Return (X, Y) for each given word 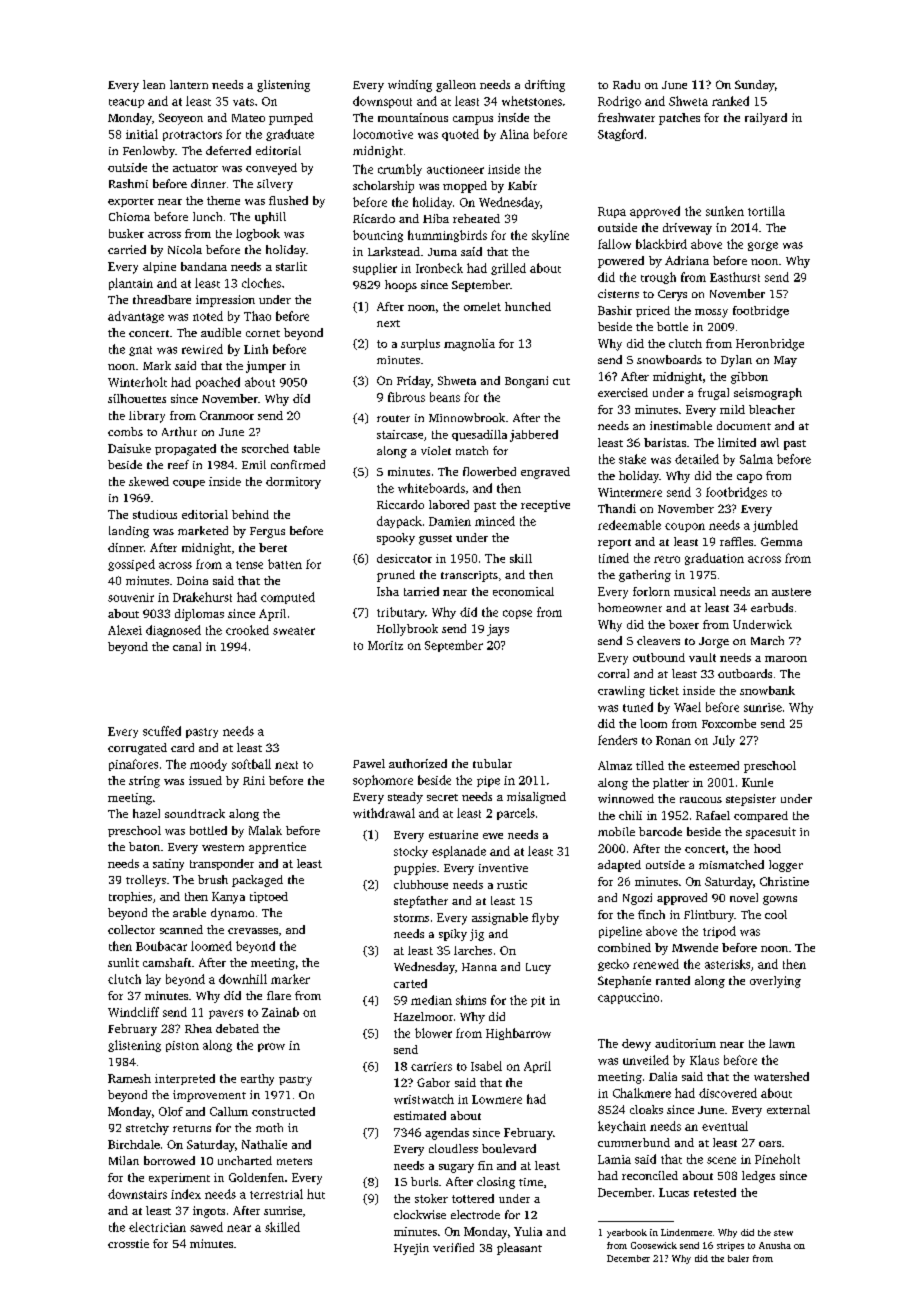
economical (523, 591)
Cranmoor (227, 415)
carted (410, 983)
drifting (545, 86)
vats (243, 102)
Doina (192, 580)
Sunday (755, 86)
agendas (447, 1134)
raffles (736, 541)
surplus (420, 344)
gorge (763, 246)
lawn (782, 1043)
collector (131, 929)
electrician (157, 1227)
